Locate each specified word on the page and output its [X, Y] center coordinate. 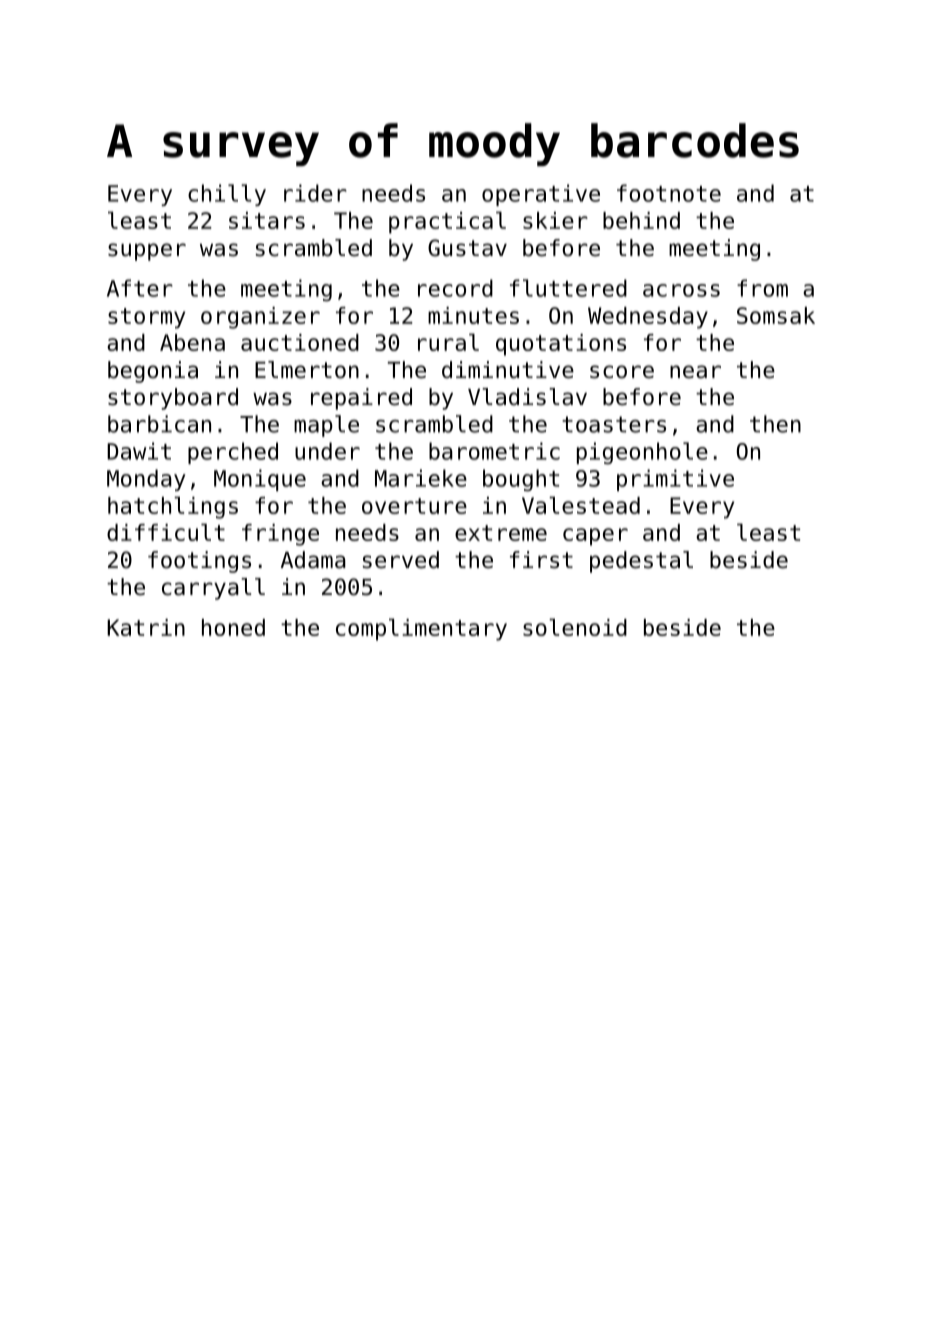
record [455, 288]
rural [448, 342]
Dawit [139, 451]
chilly [227, 195]
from [762, 288]
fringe [280, 535]
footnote [669, 193]
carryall [213, 589]
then [775, 424]
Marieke [421, 478]
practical [447, 222]
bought [521, 480]
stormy [146, 318]
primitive [675, 480]
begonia [153, 372]
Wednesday [648, 318]
